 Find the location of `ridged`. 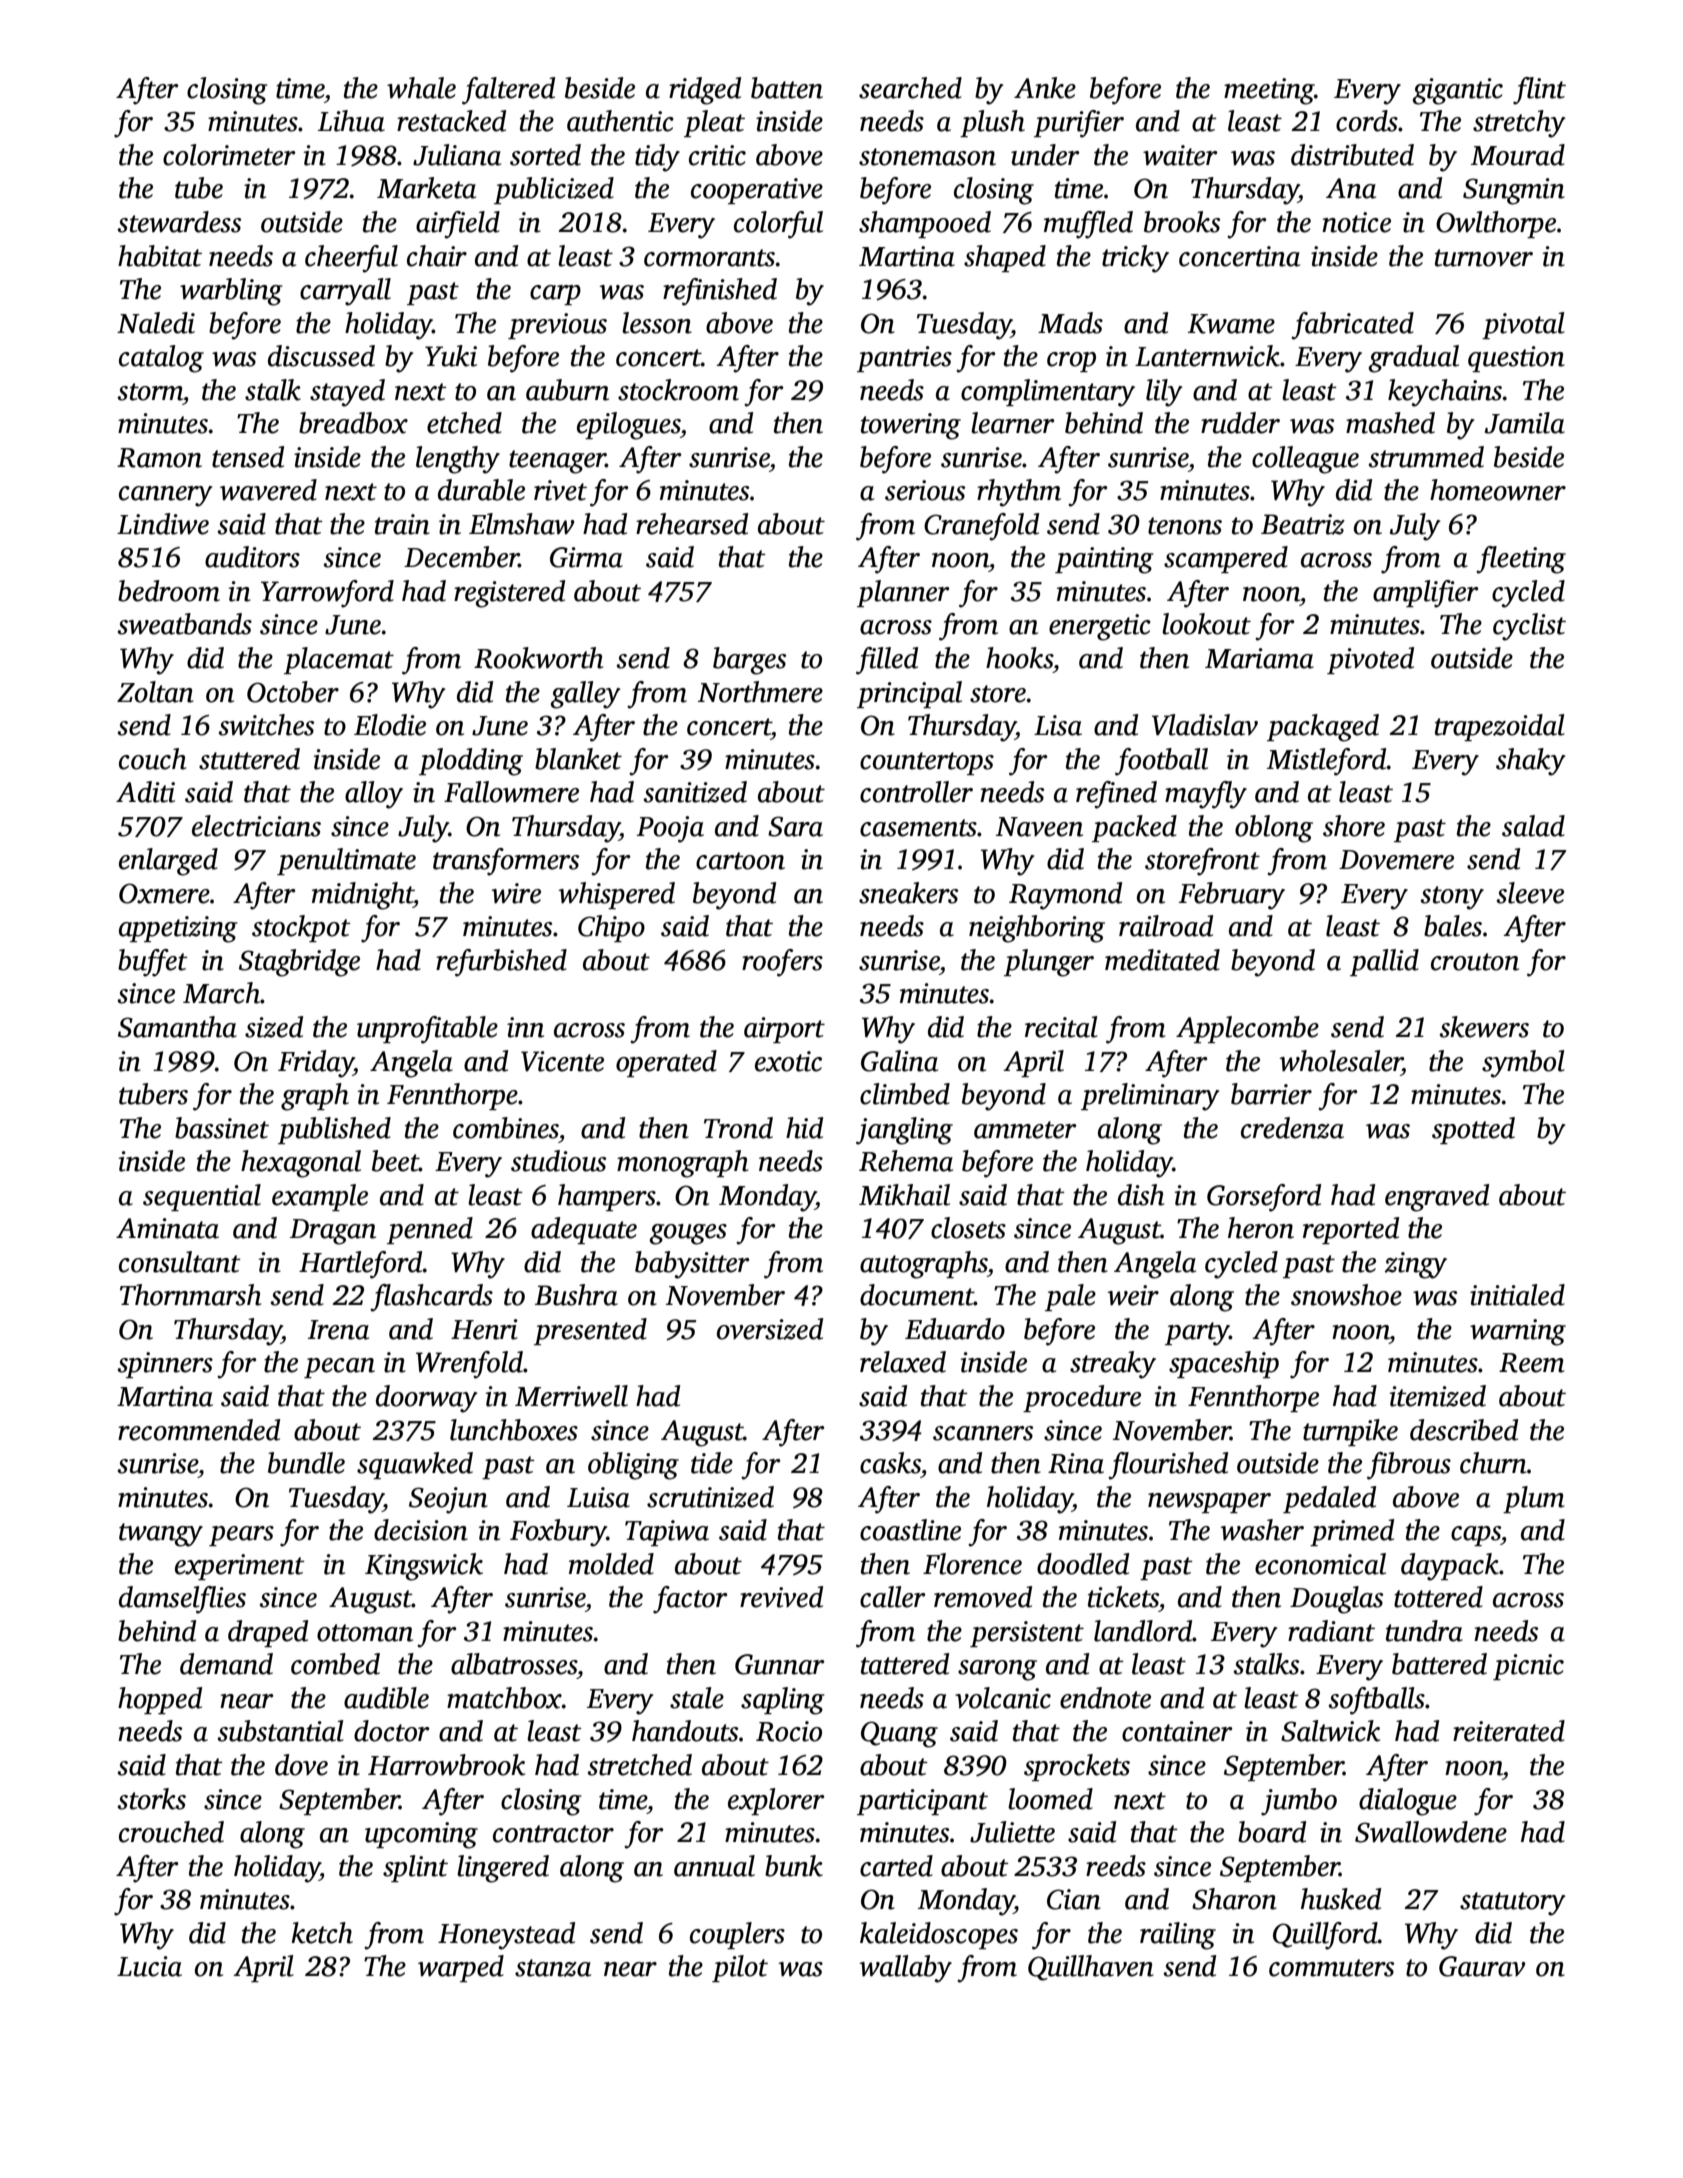

ridged is located at coordinates (705, 91).
